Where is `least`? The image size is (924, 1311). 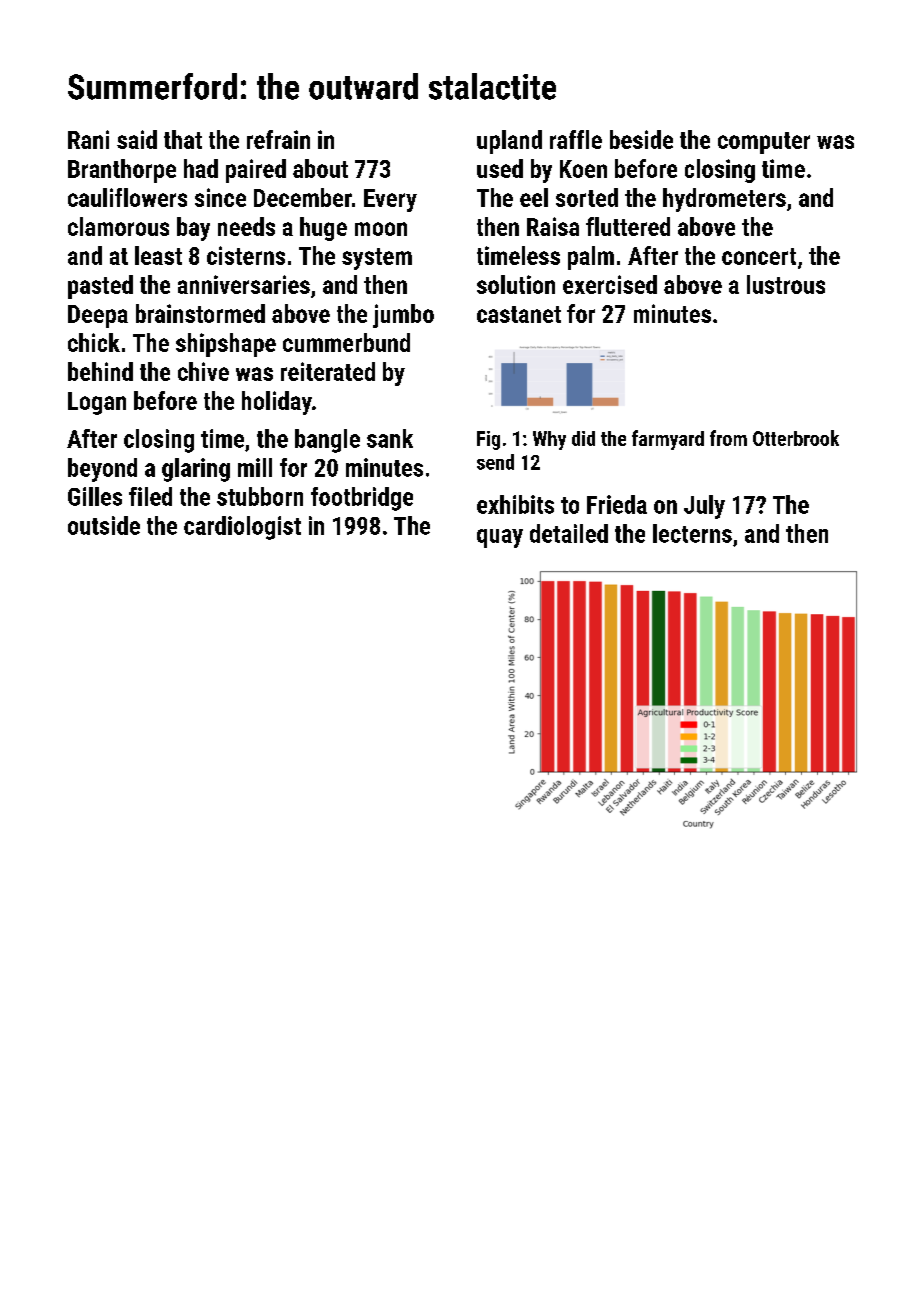 least is located at coordinates (158, 255).
